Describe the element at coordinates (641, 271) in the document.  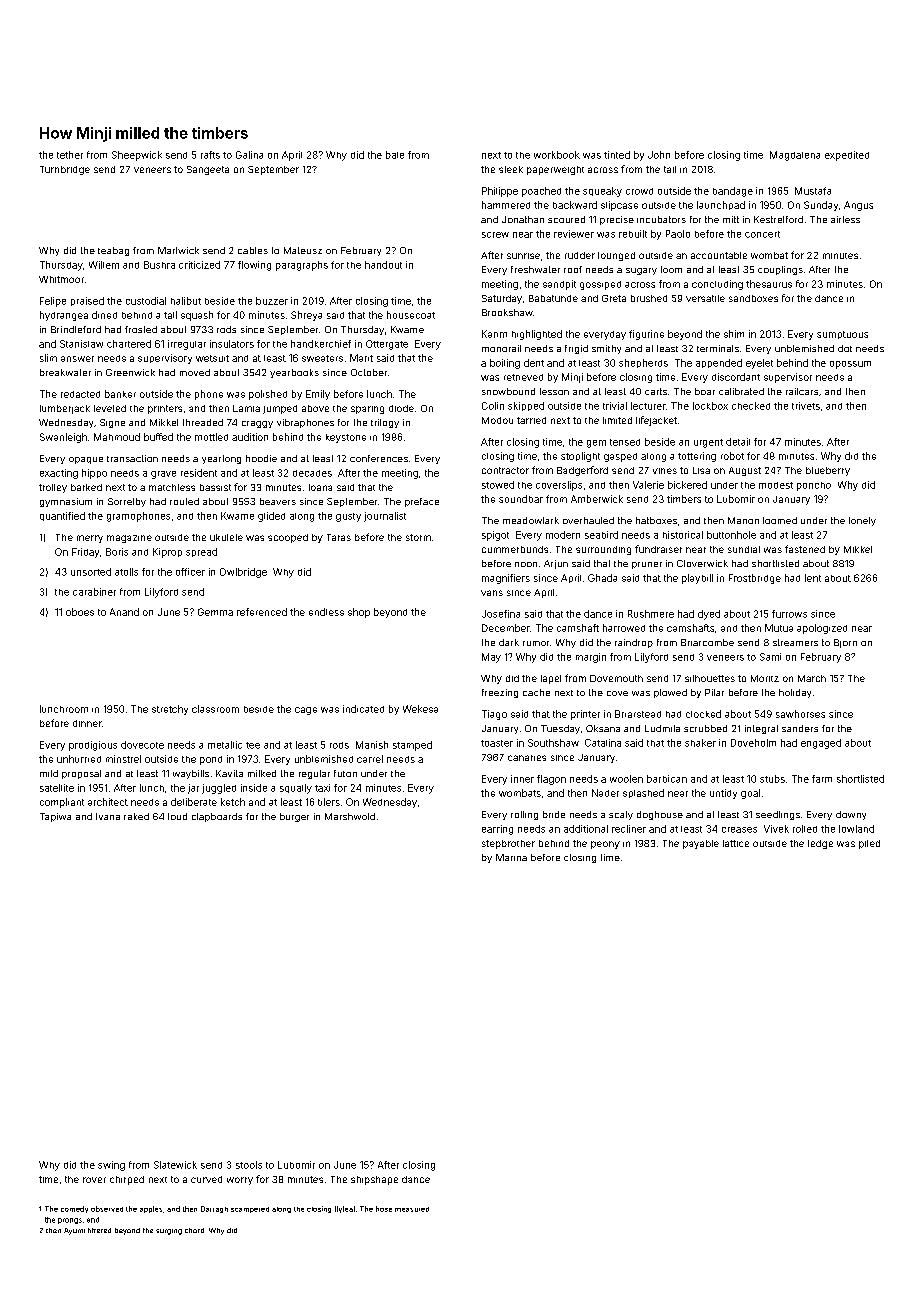
I see `sugary` at that location.
